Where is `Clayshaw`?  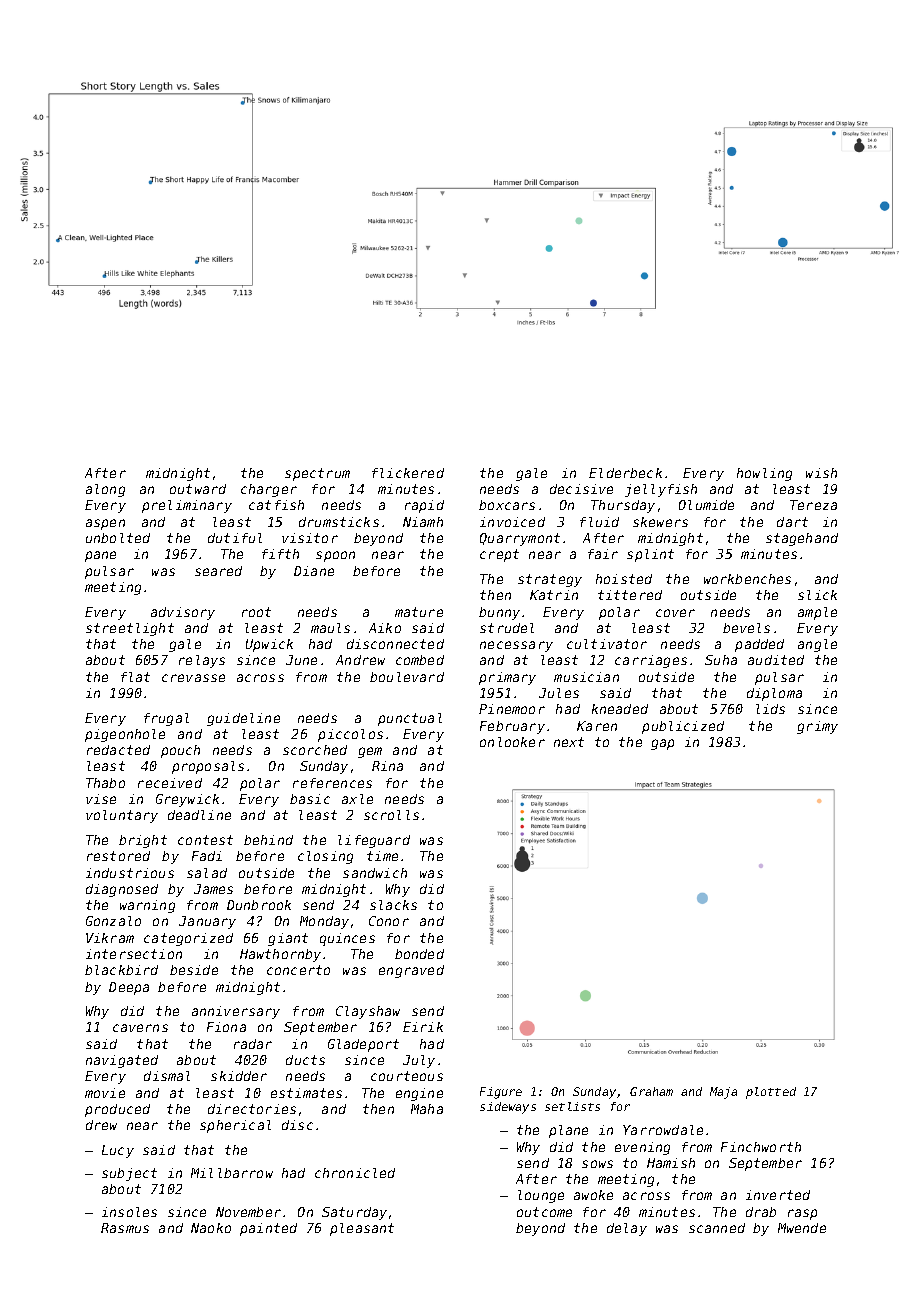 Clayshaw is located at coordinates (368, 1012).
